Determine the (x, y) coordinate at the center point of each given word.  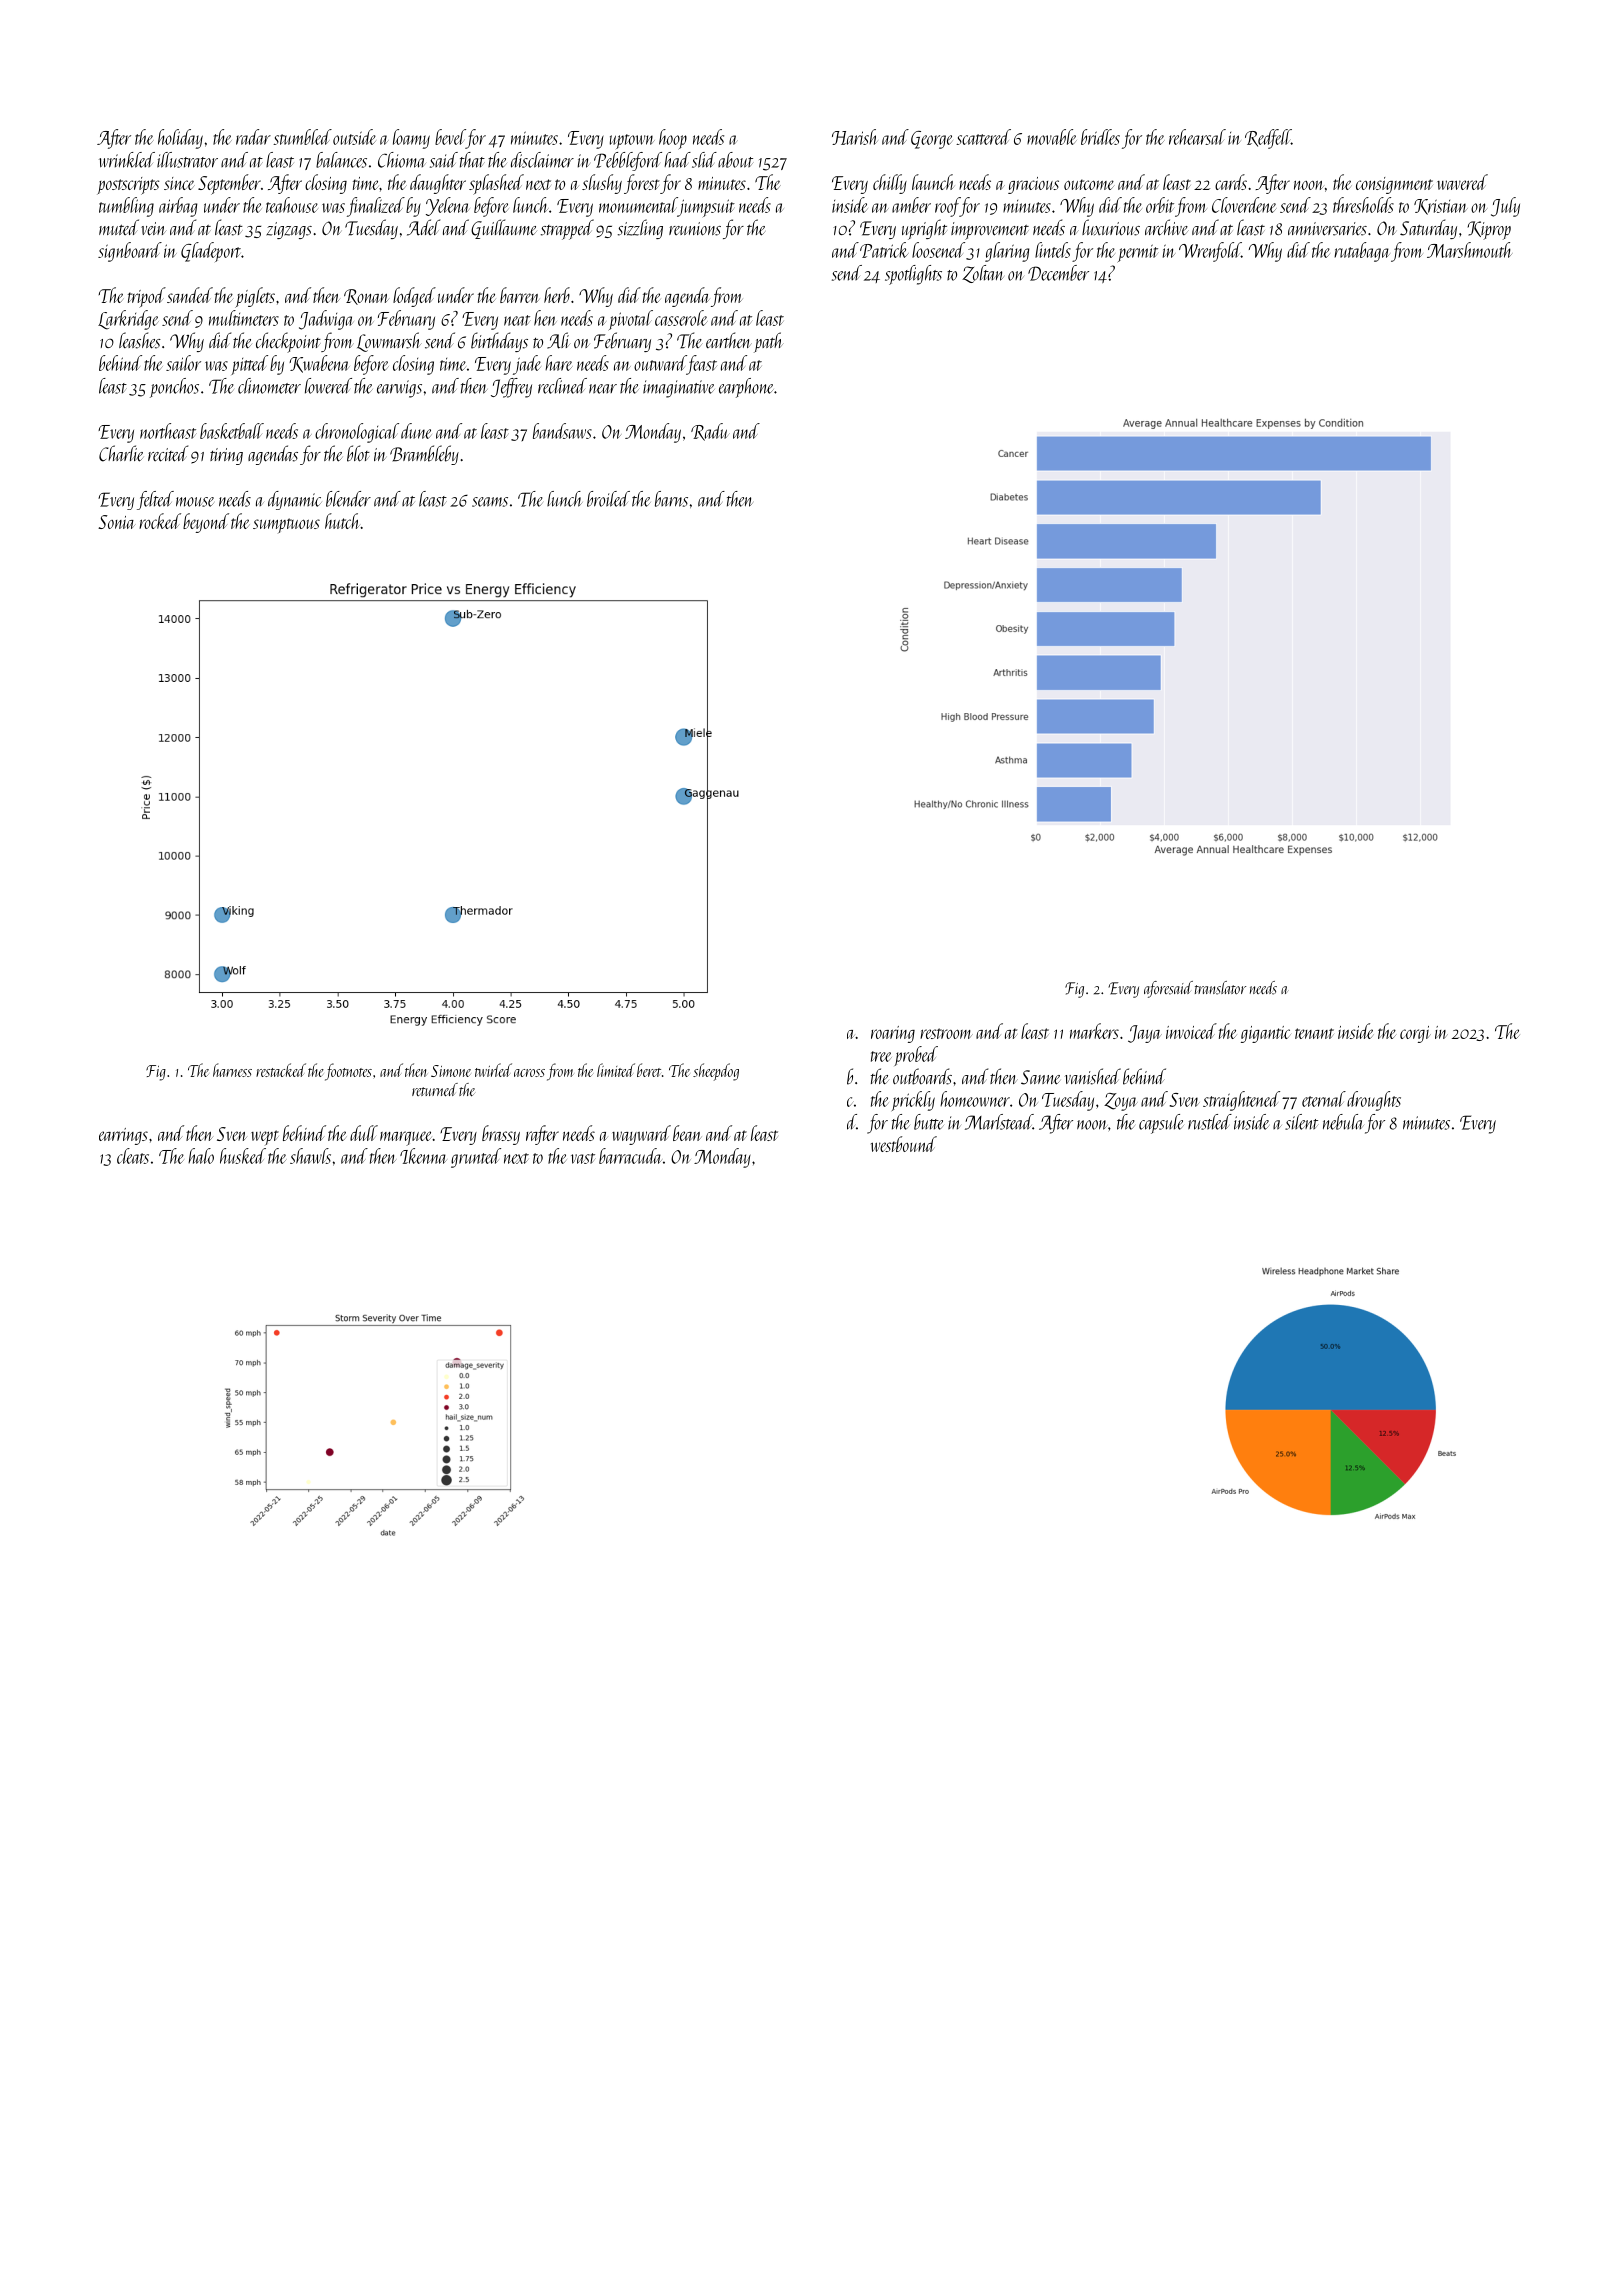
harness (232, 1070)
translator (1220, 988)
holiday (180, 139)
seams (490, 502)
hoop (673, 139)
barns (671, 499)
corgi (1415, 1034)
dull (364, 1133)
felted (155, 500)
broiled (608, 499)
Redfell (1268, 139)
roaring (893, 1034)
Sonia (116, 522)
